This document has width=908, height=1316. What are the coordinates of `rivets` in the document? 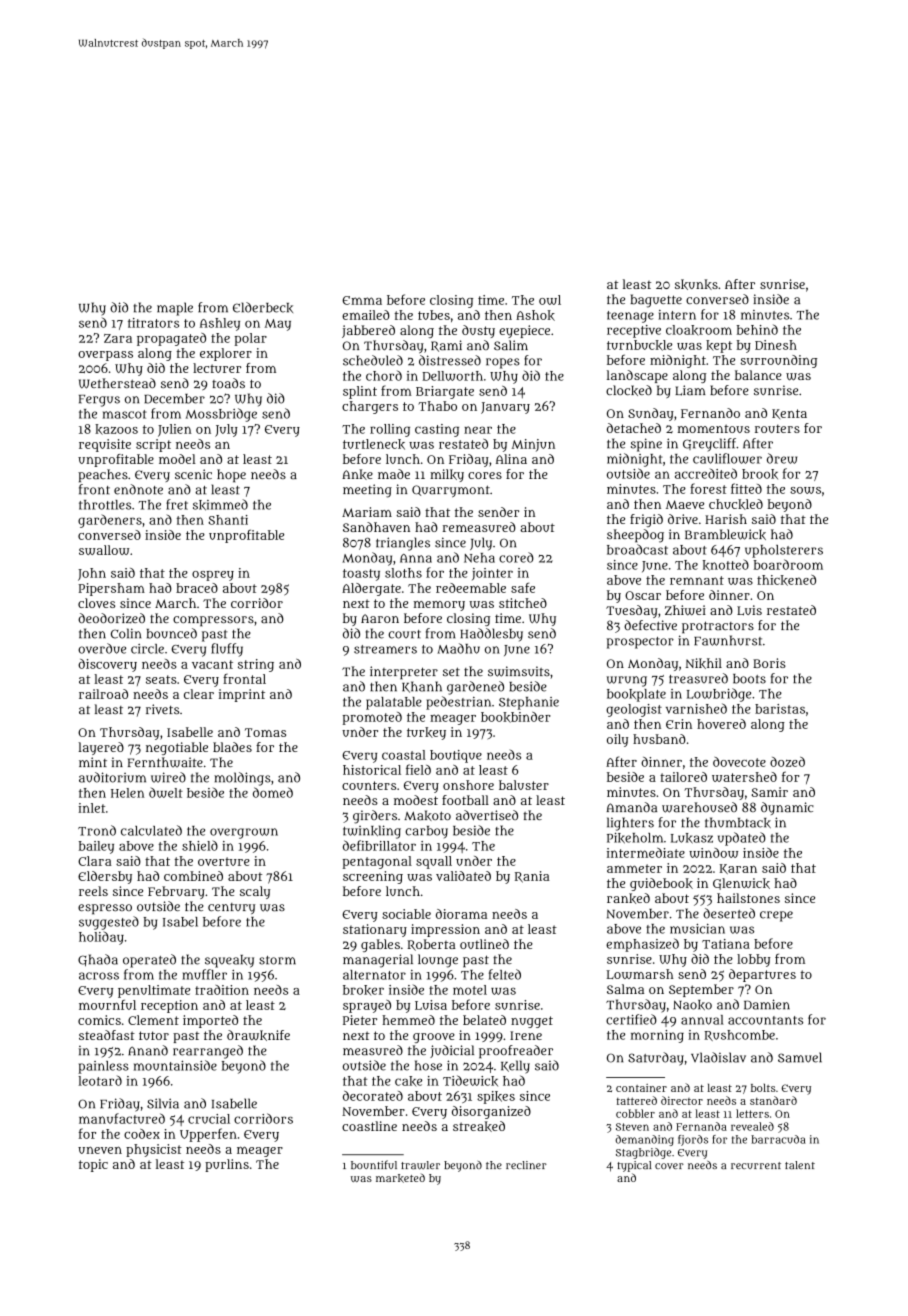 It's located at (162, 709).
